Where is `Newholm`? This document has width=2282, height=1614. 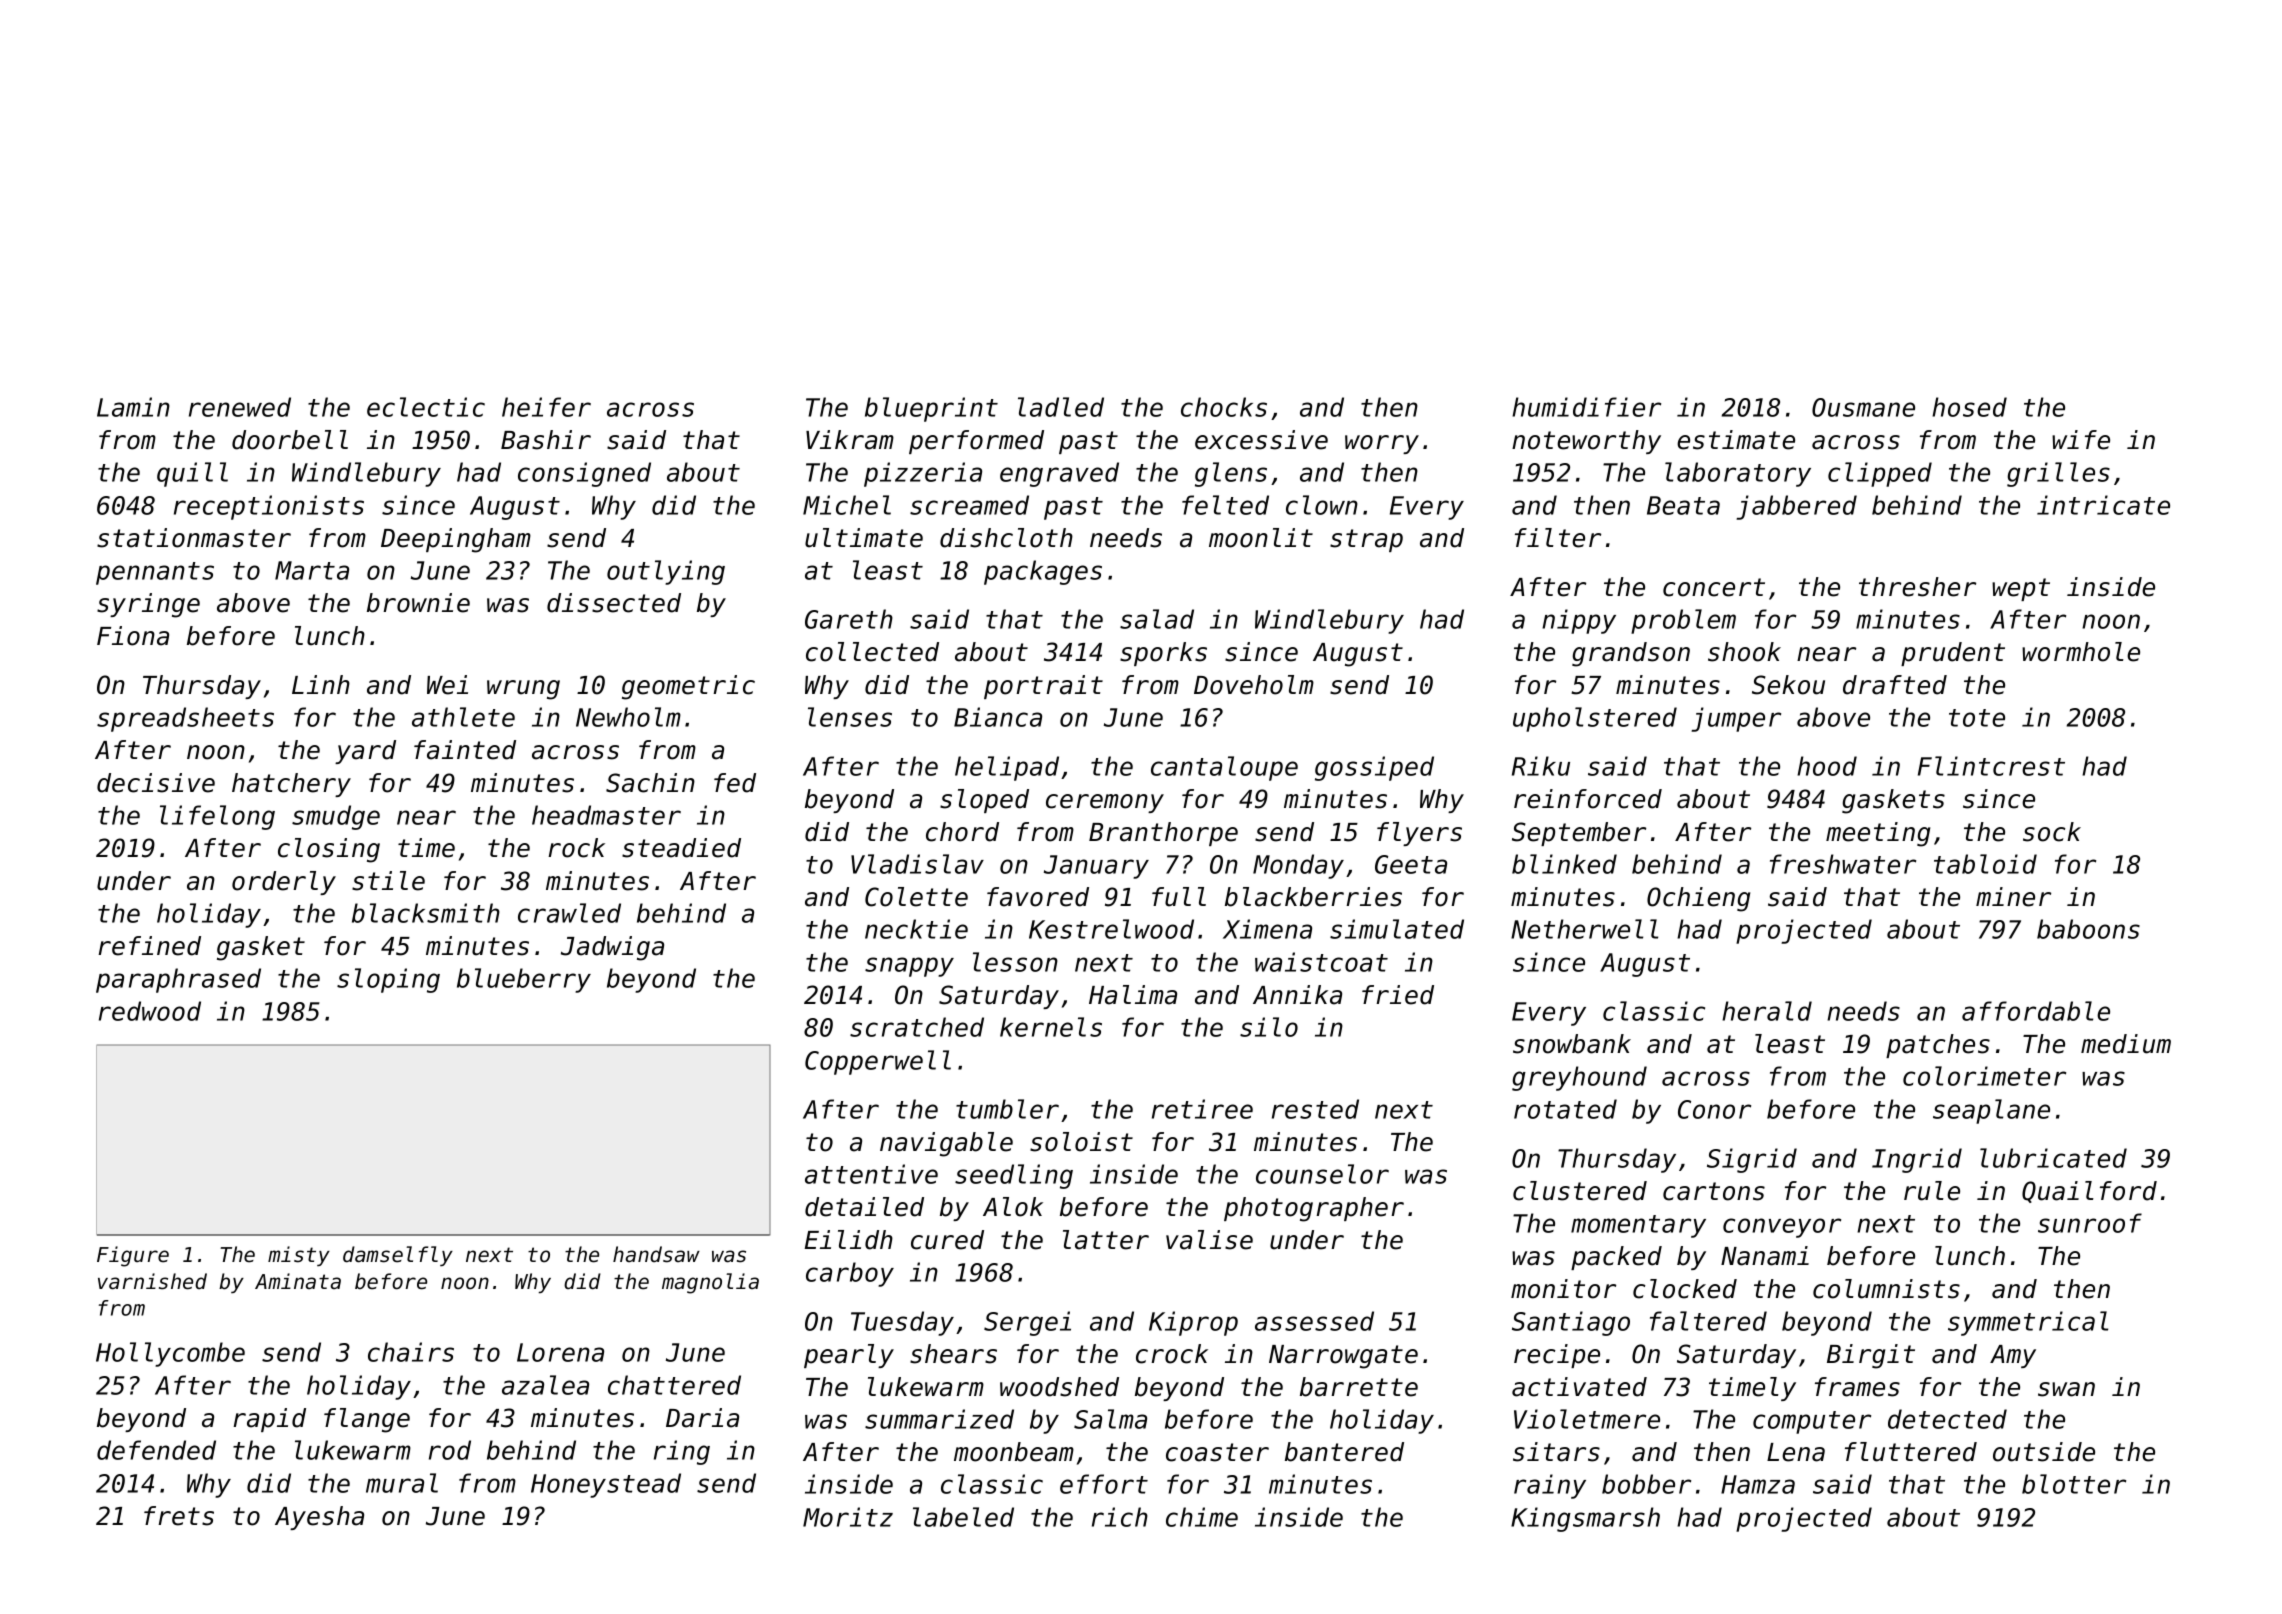 Newholm is located at coordinates (628, 717).
